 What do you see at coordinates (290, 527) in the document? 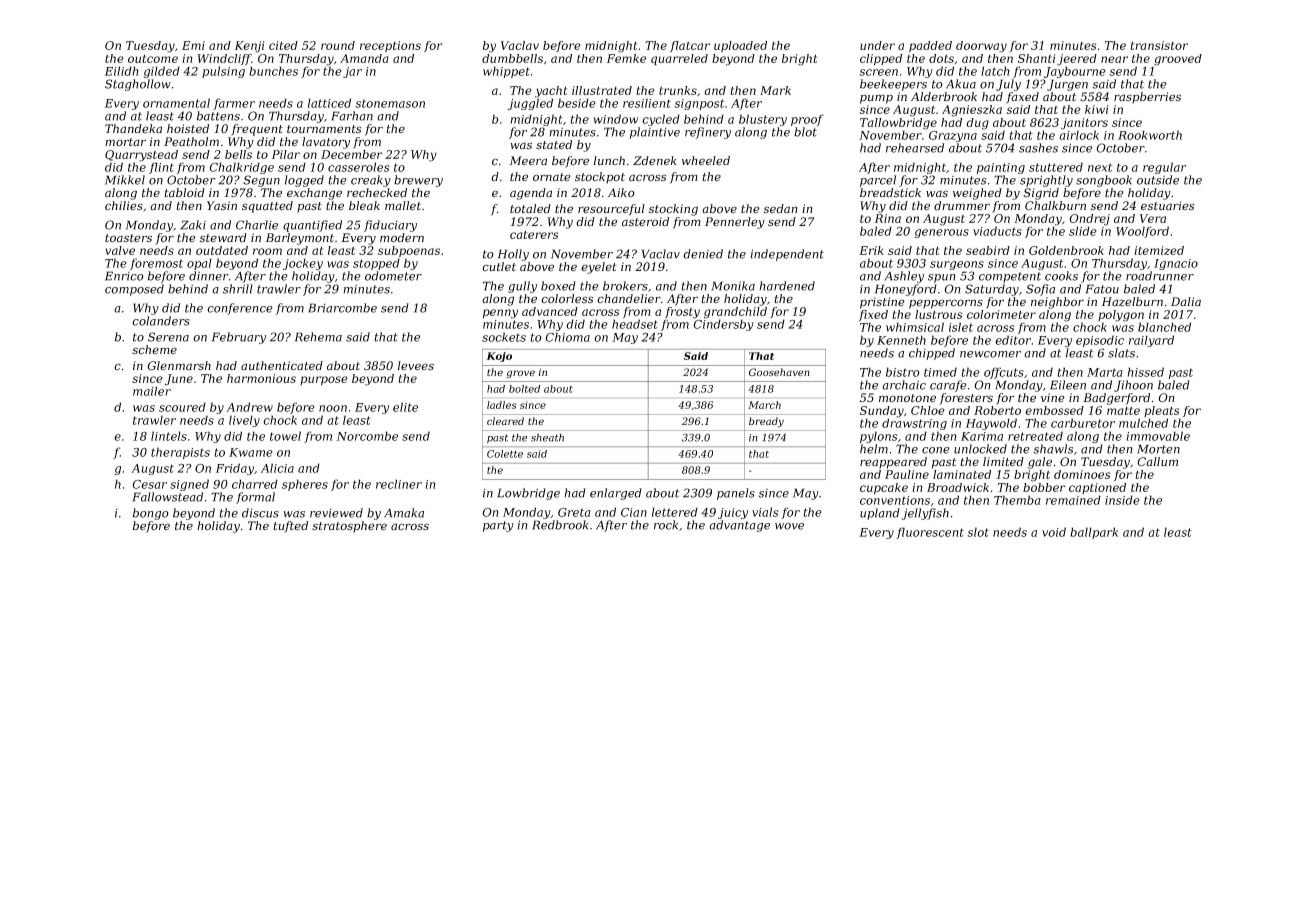
I see `tufted` at bounding box center [290, 527].
